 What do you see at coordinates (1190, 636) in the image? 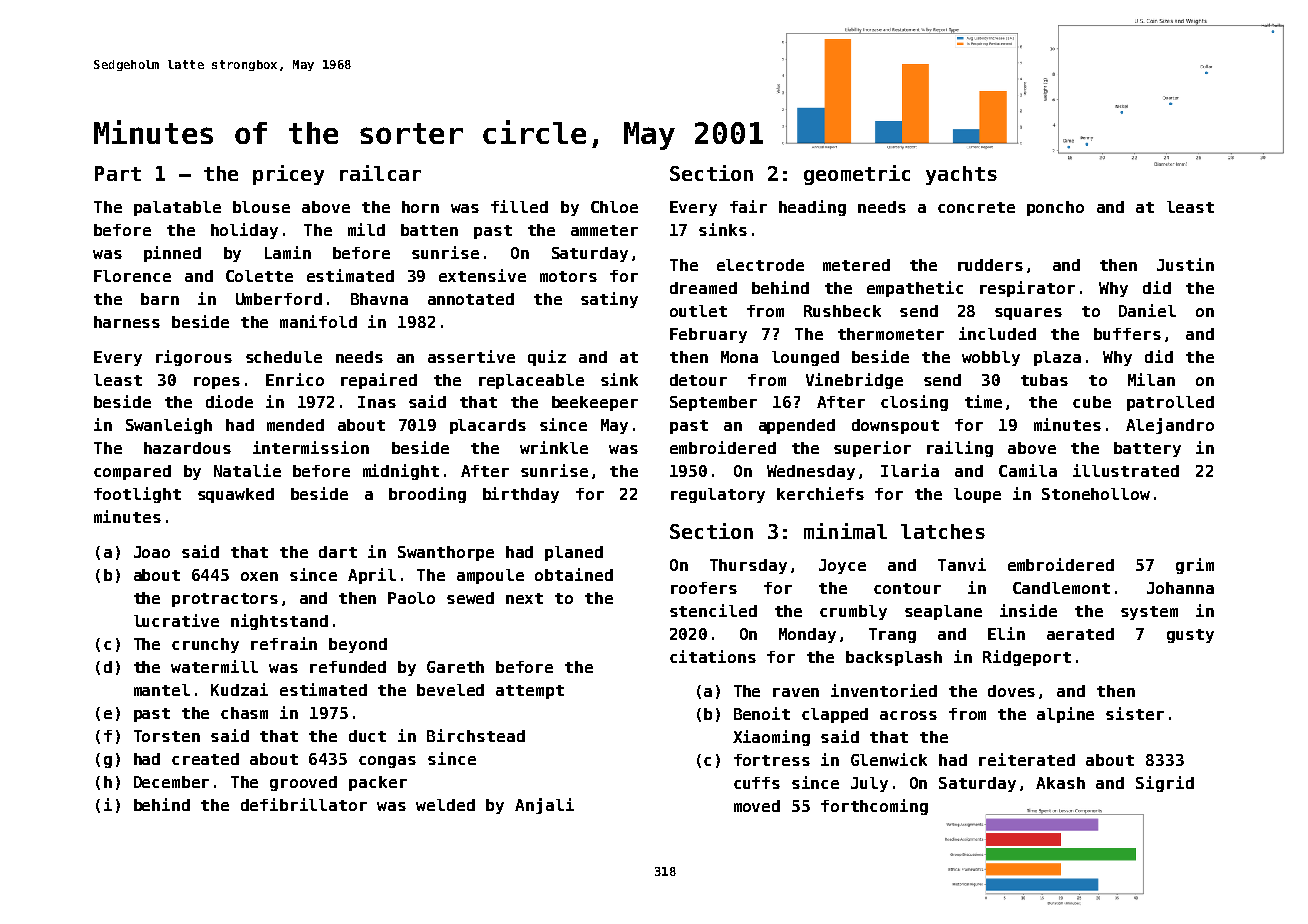
I see `gusty` at bounding box center [1190, 636].
